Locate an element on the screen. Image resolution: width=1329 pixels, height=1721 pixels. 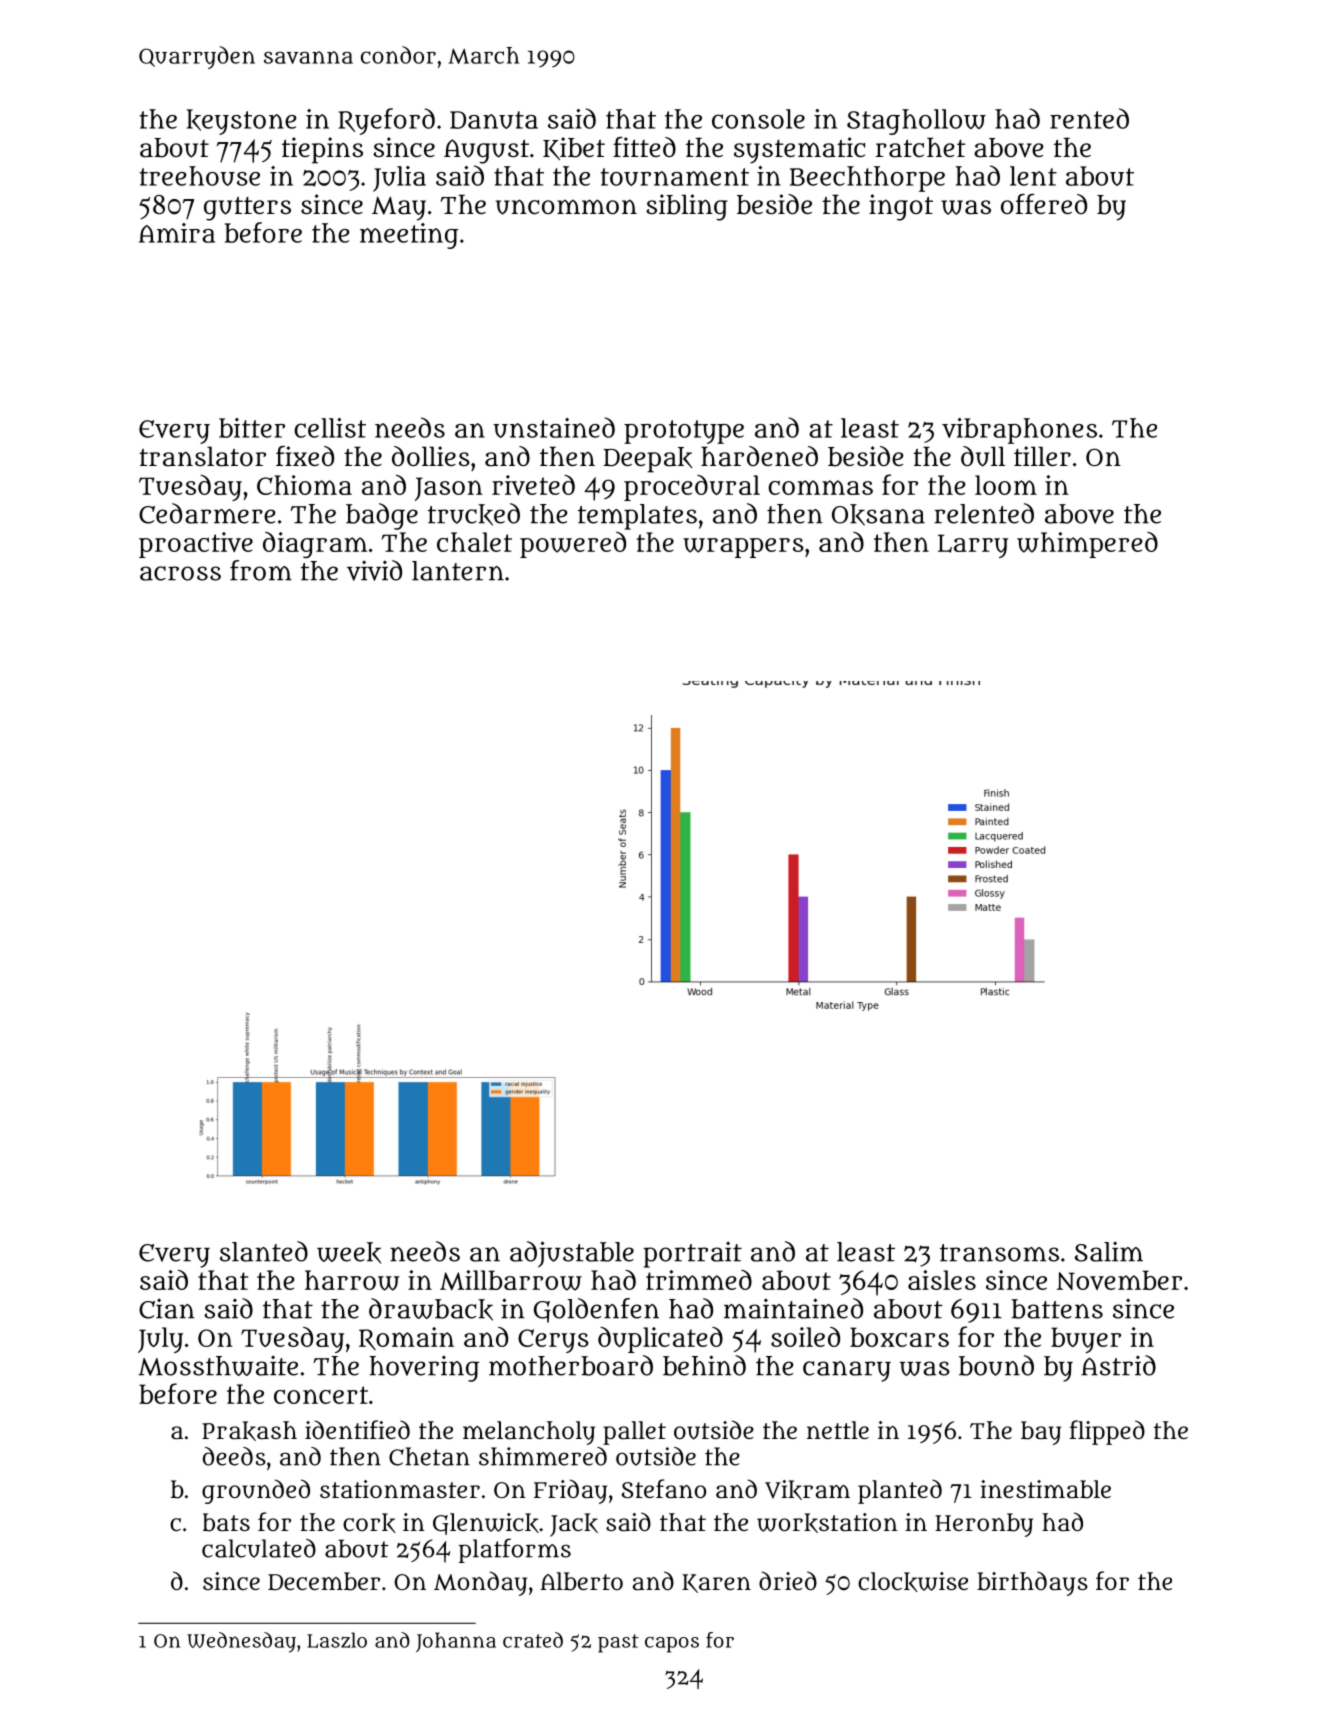
rented is located at coordinates (1089, 118).
